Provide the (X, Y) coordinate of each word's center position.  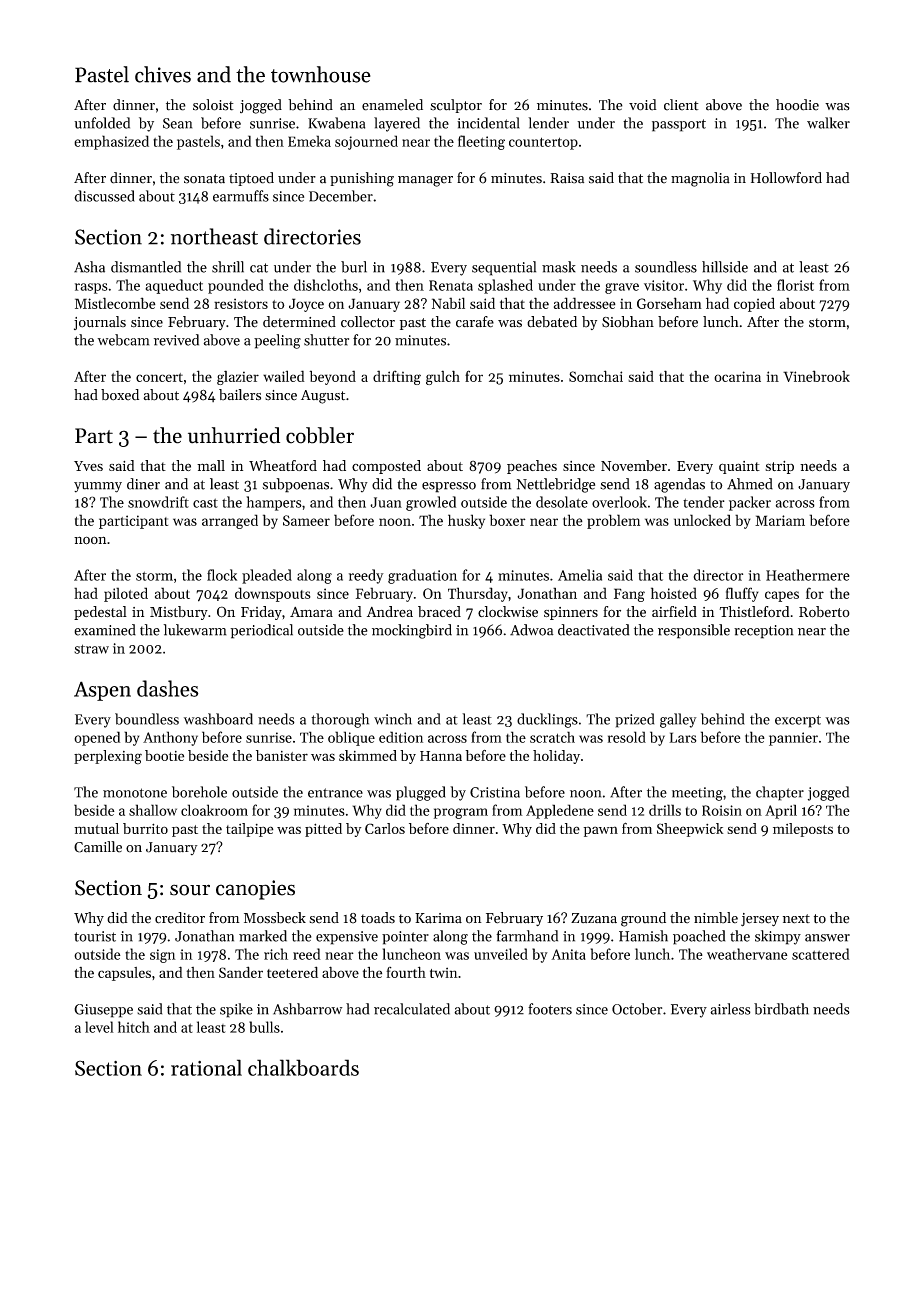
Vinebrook (816, 376)
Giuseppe (103, 1011)
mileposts (803, 830)
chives (163, 74)
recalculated (412, 1009)
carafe (475, 322)
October (637, 1009)
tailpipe (250, 830)
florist (795, 285)
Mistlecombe (115, 303)
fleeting (481, 142)
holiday (556, 757)
